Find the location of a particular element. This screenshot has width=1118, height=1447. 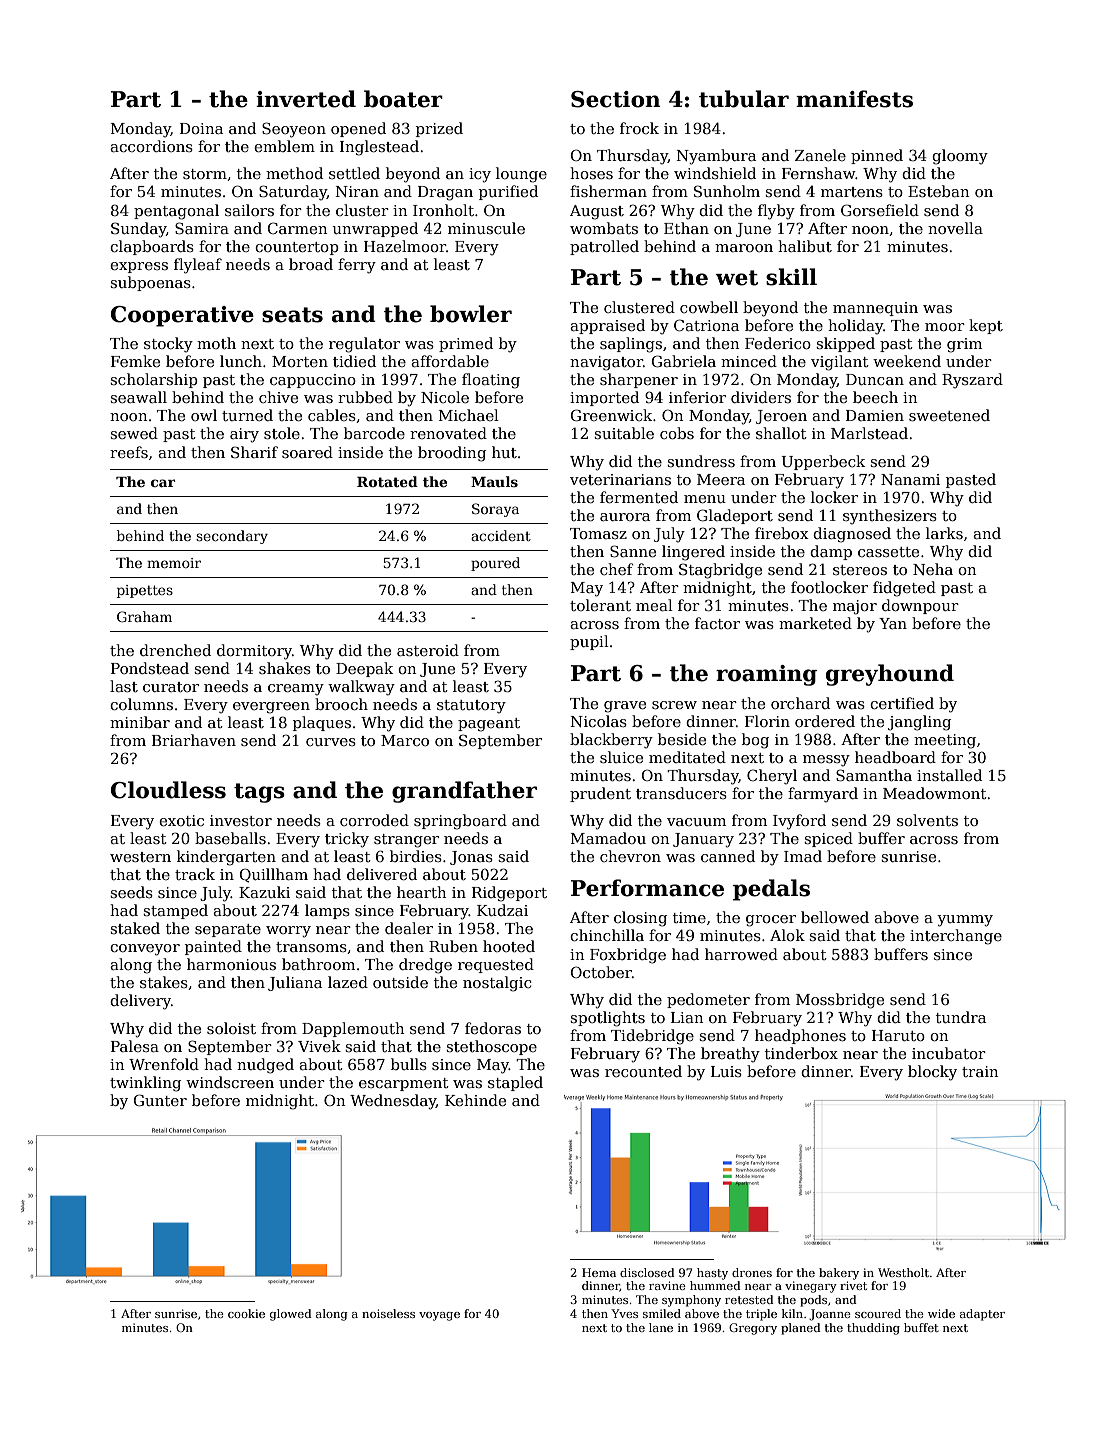

Gregory is located at coordinates (753, 1329).
